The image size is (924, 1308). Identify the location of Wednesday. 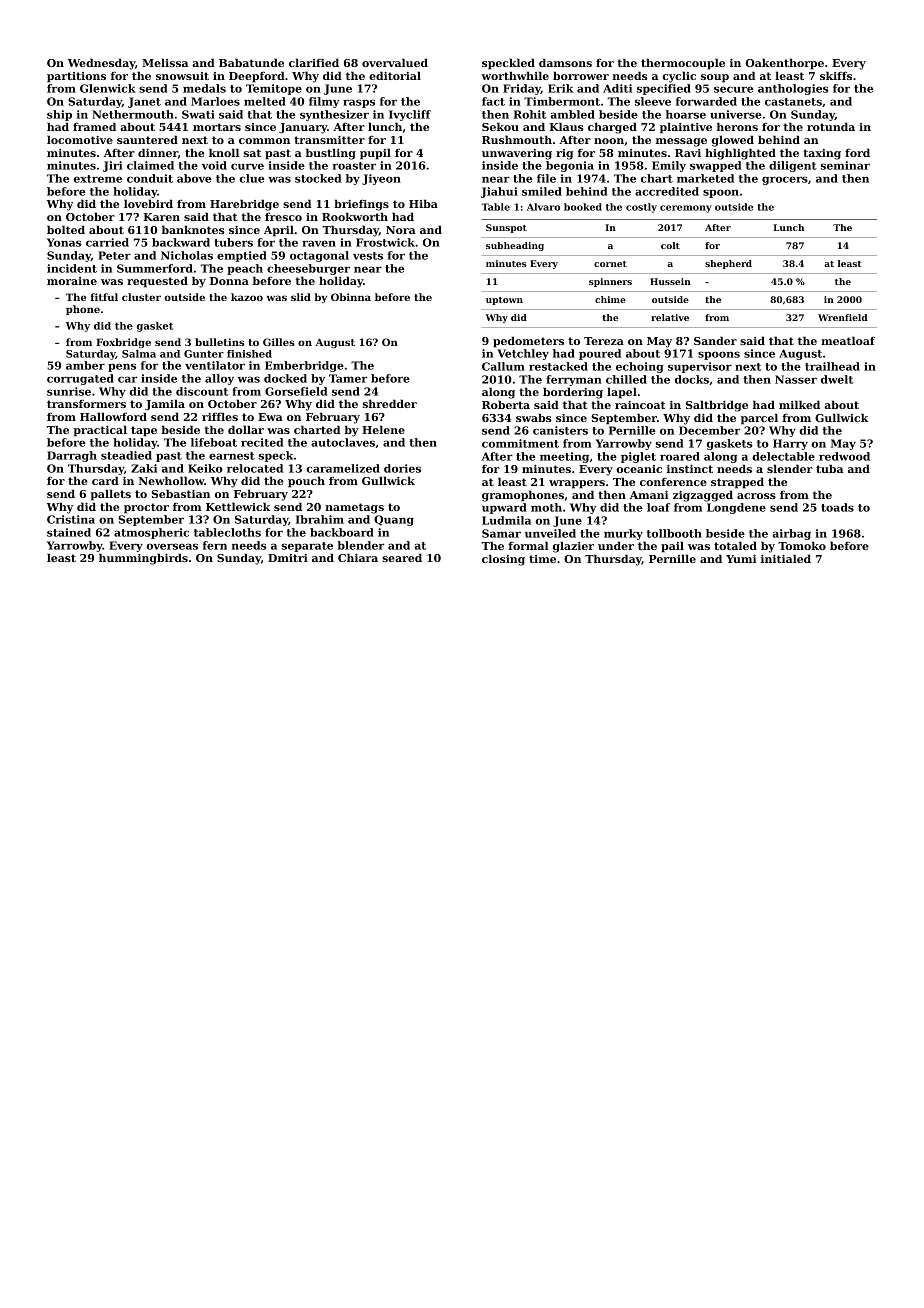
(101, 64).
